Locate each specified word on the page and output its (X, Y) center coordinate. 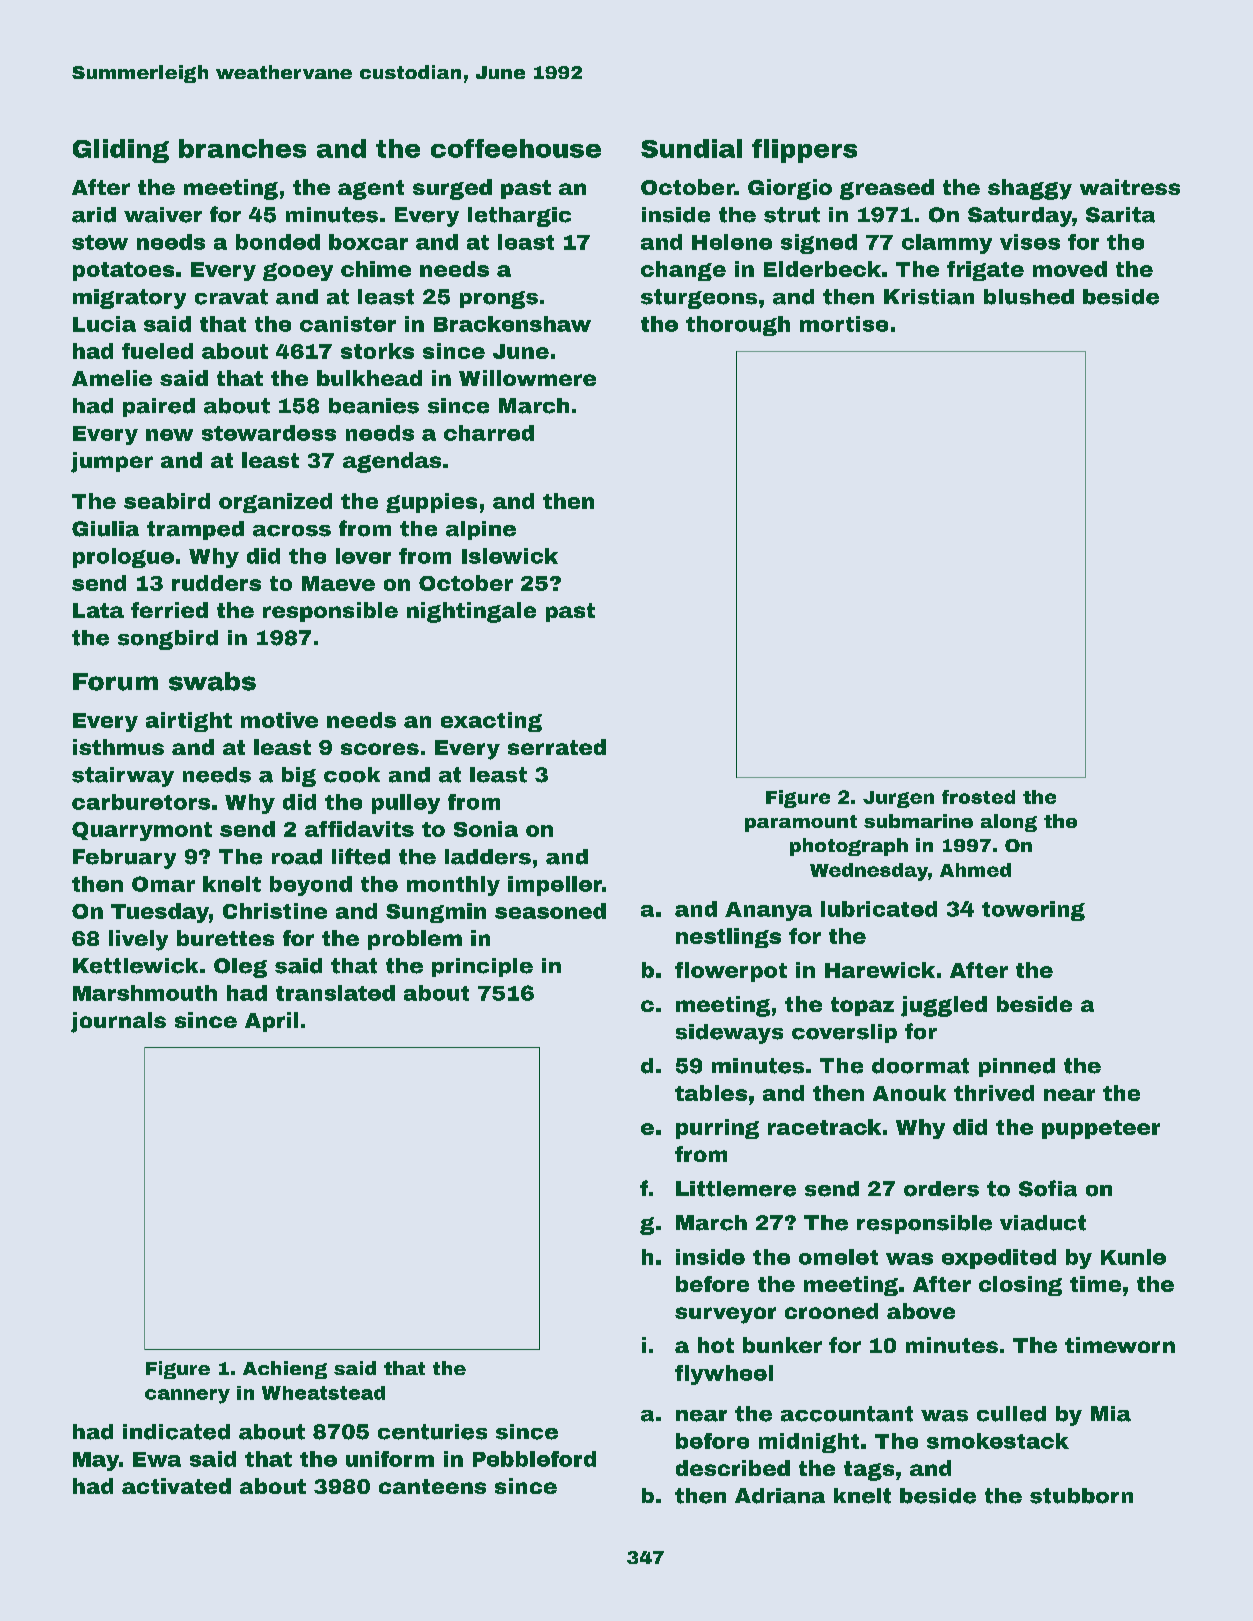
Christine (275, 911)
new (169, 435)
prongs (499, 300)
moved (1070, 269)
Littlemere (736, 1189)
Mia (1111, 1414)
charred (489, 433)
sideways (729, 1034)
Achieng (285, 1370)
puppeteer (1101, 1129)
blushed (1029, 297)
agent (371, 190)
